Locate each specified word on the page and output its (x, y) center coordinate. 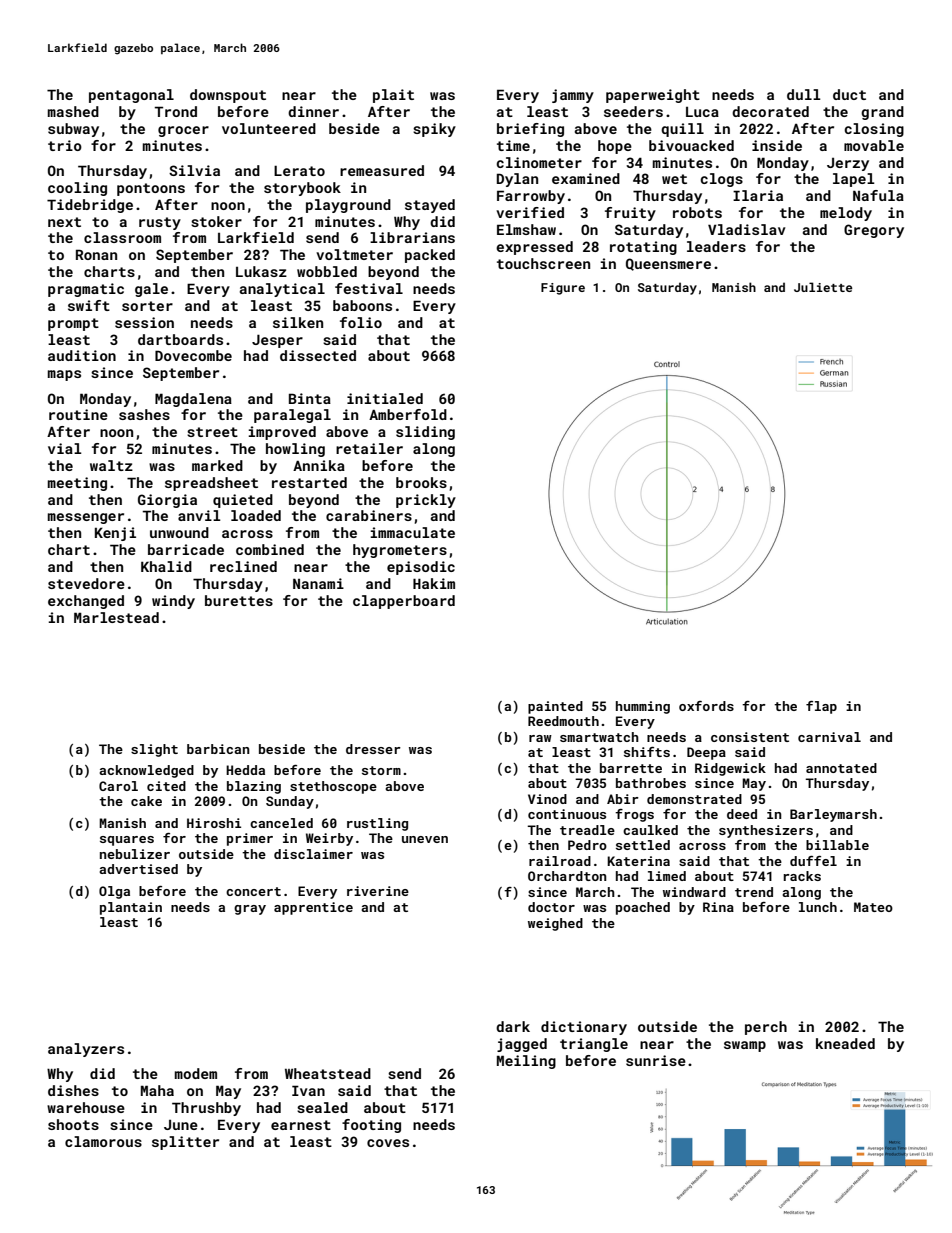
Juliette (823, 287)
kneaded (845, 1043)
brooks (421, 482)
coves (388, 1143)
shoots (73, 1124)
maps (64, 375)
